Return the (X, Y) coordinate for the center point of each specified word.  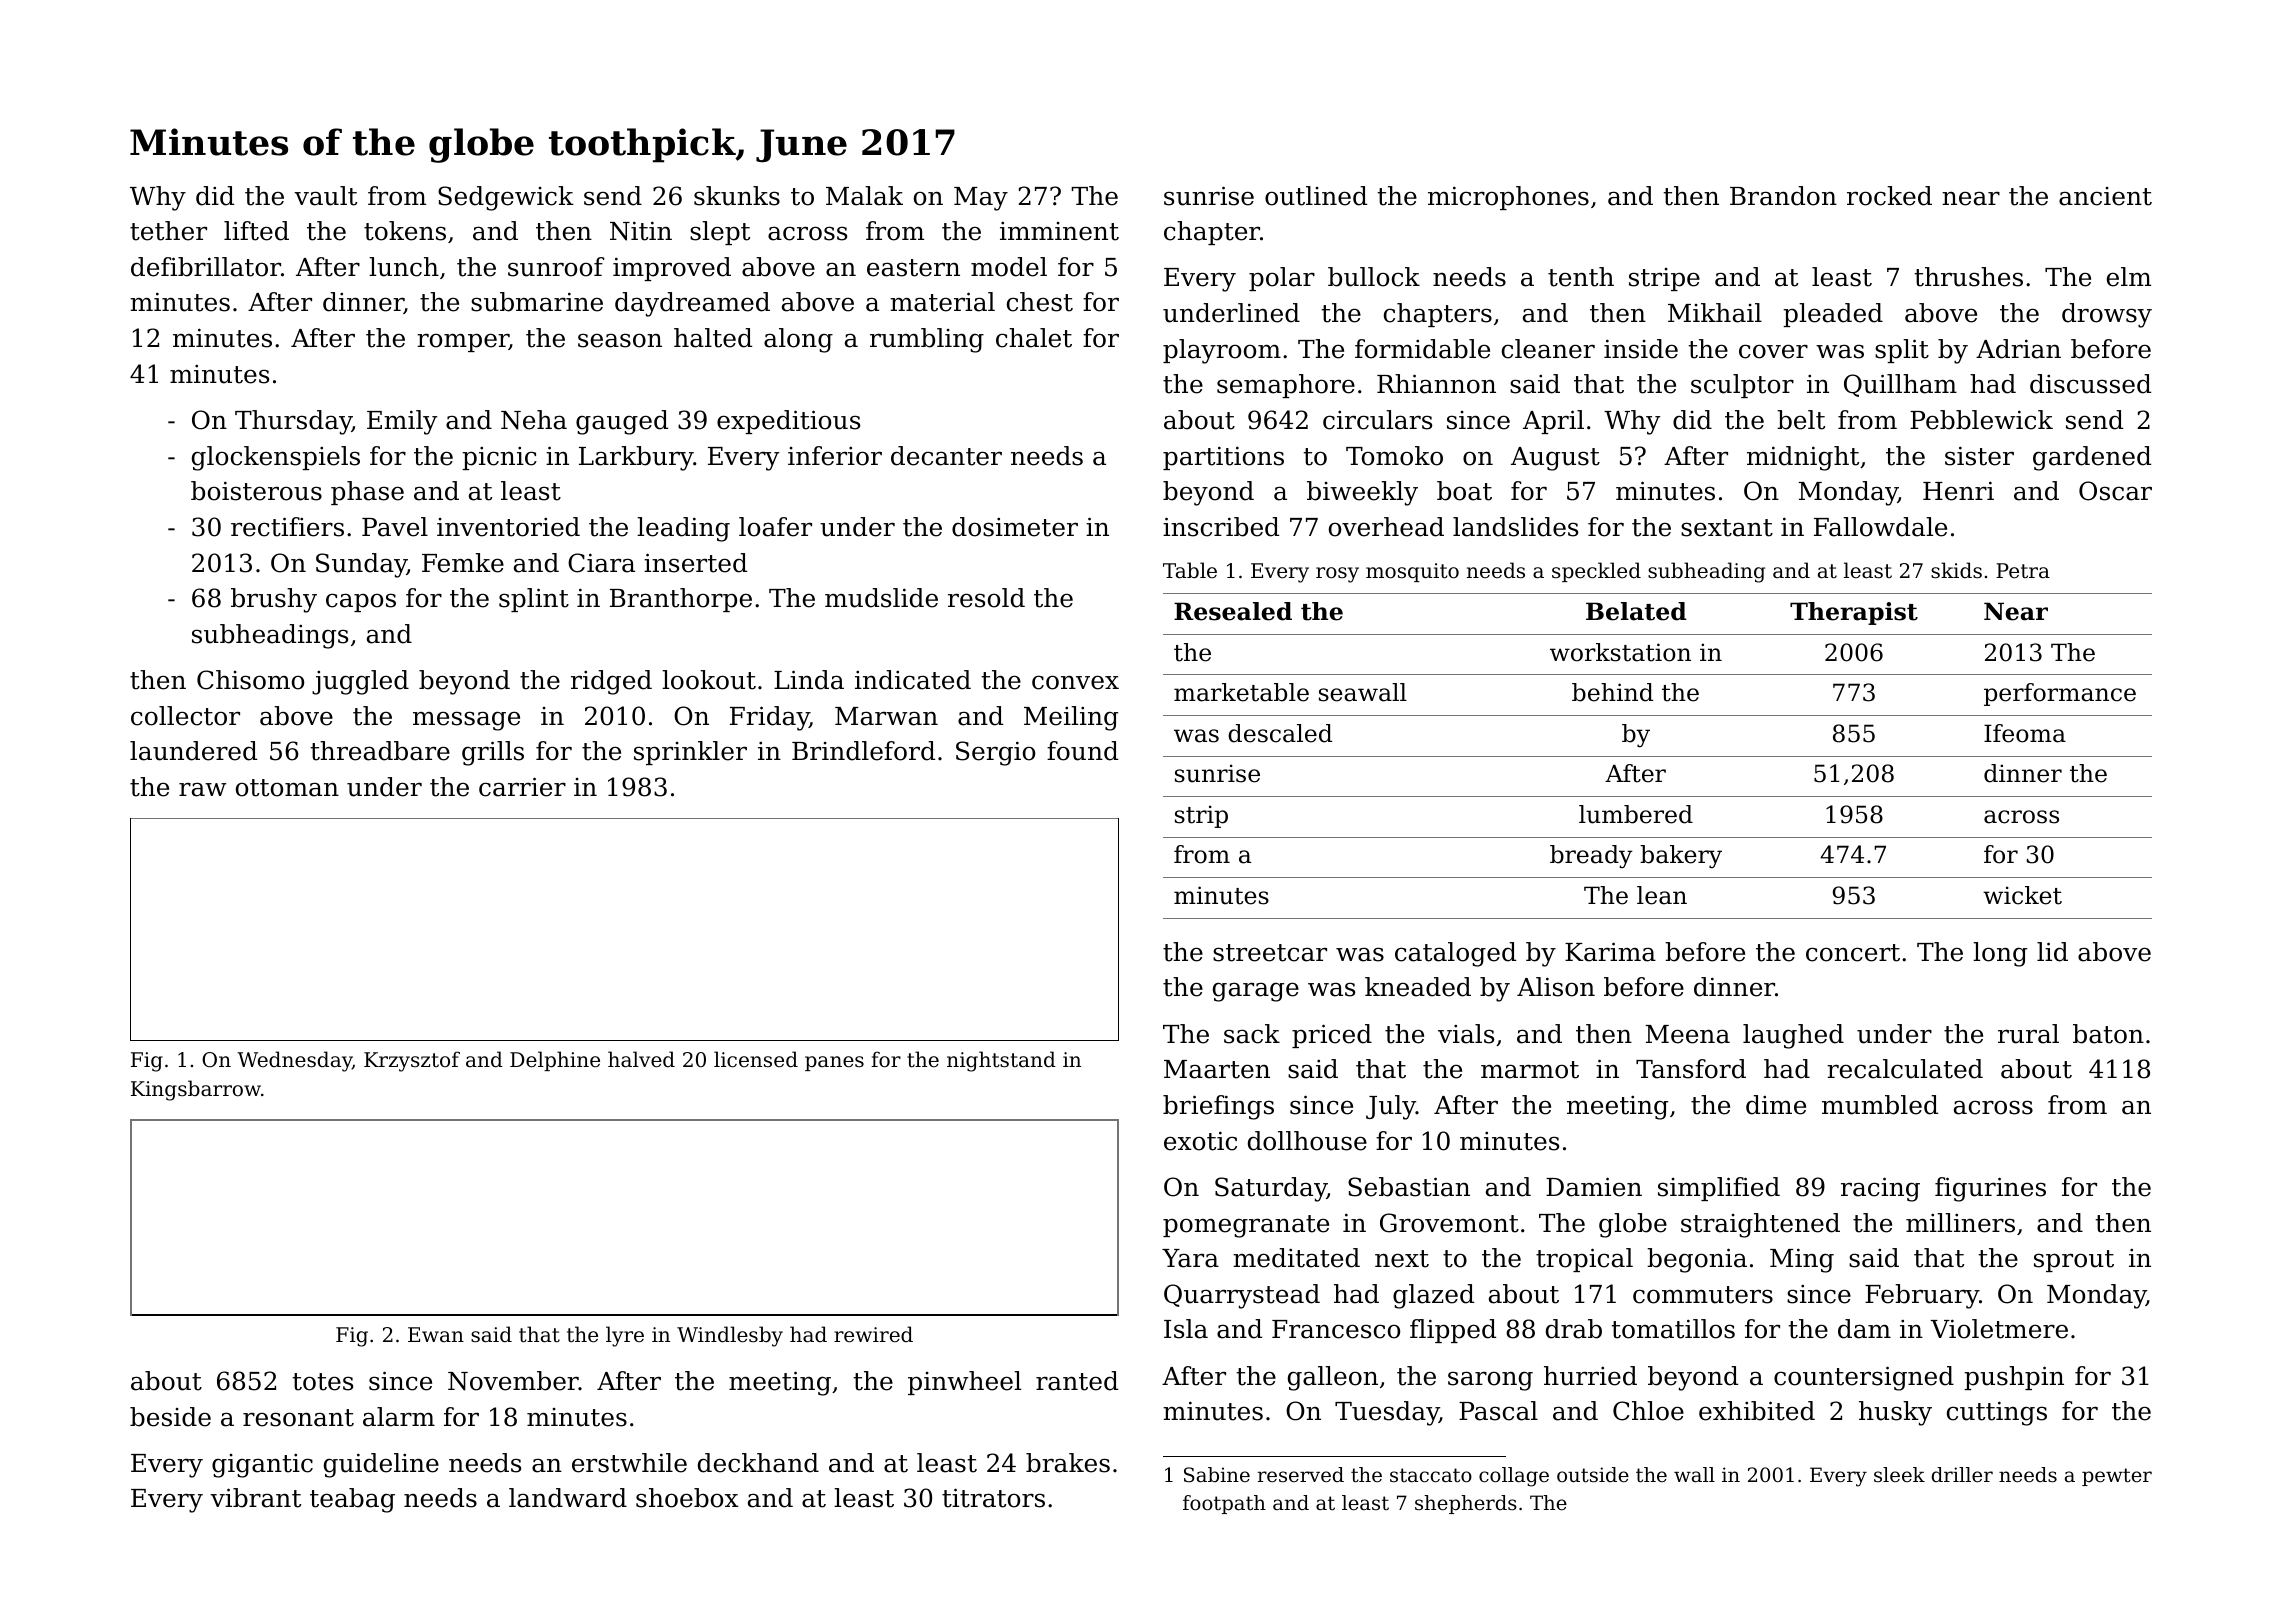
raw (202, 789)
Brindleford (863, 751)
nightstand (1001, 1061)
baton (2108, 1034)
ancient (2105, 196)
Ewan (436, 1334)
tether (168, 231)
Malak (864, 196)
